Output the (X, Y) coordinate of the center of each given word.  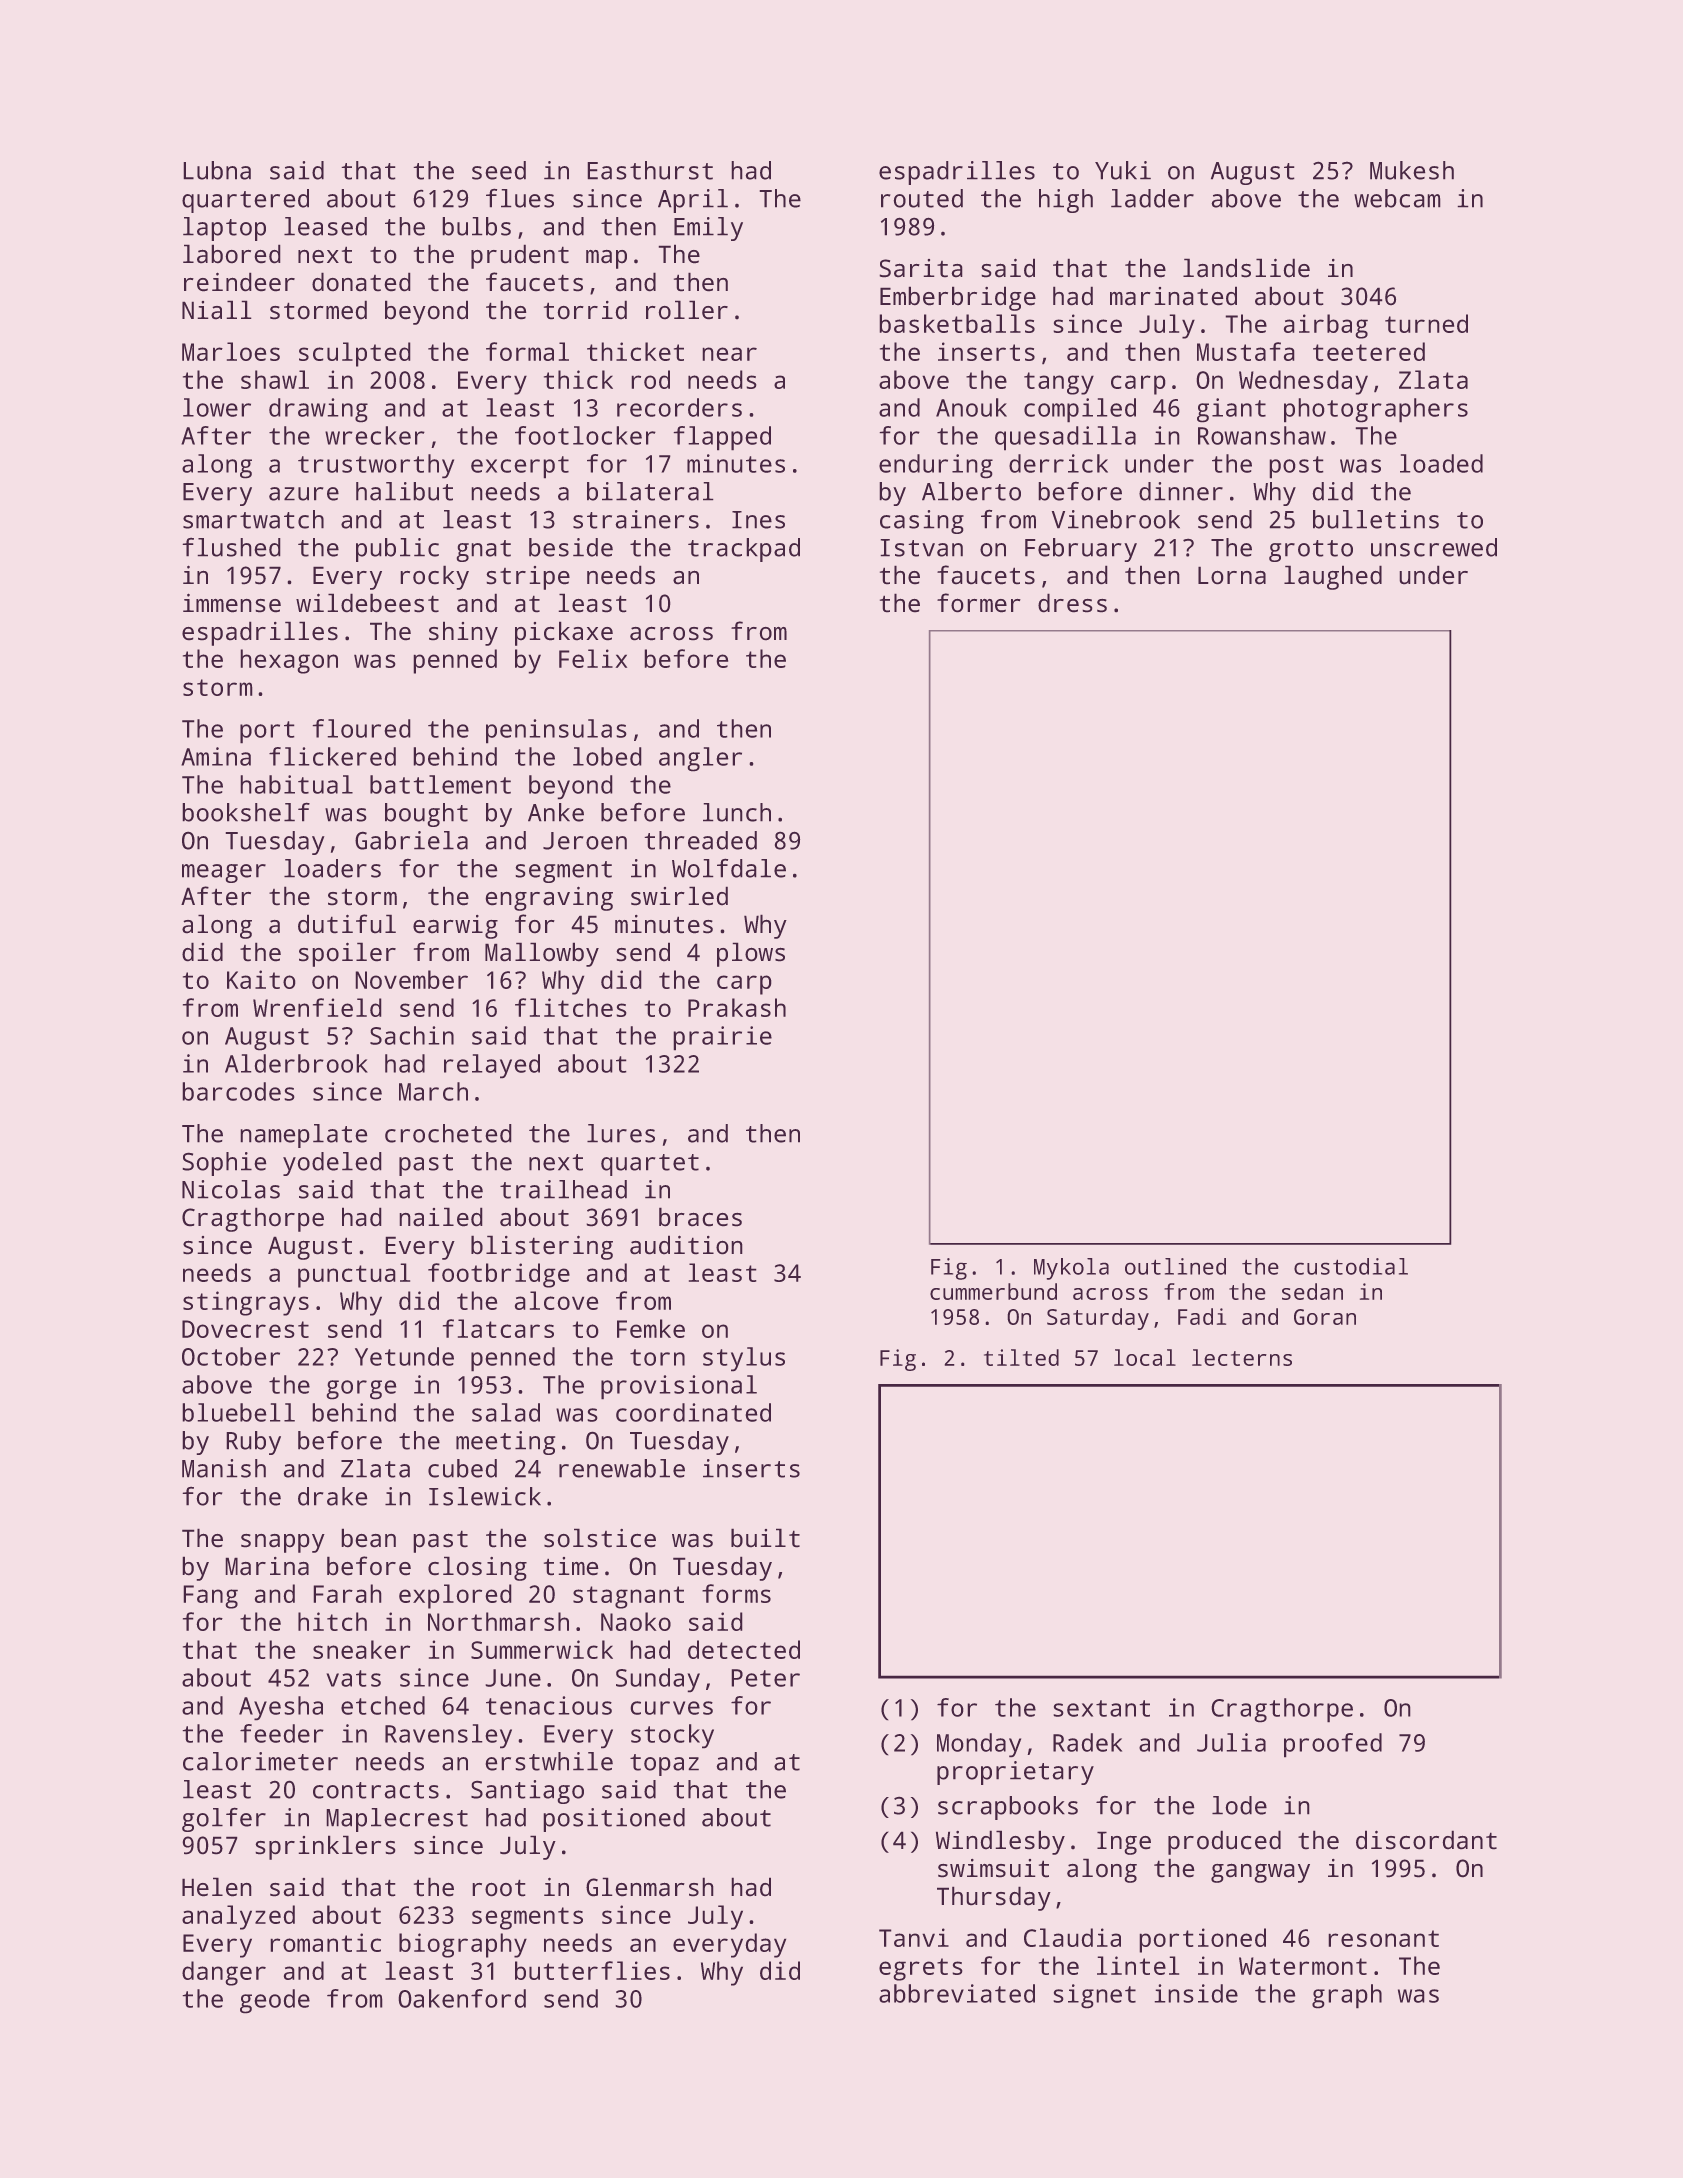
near (729, 354)
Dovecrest (245, 1329)
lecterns (1242, 1357)
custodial (1351, 1266)
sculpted (355, 354)
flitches (571, 1007)
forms (736, 1593)
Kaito (261, 979)
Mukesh (1412, 170)
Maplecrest (397, 1820)
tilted (1021, 1357)
